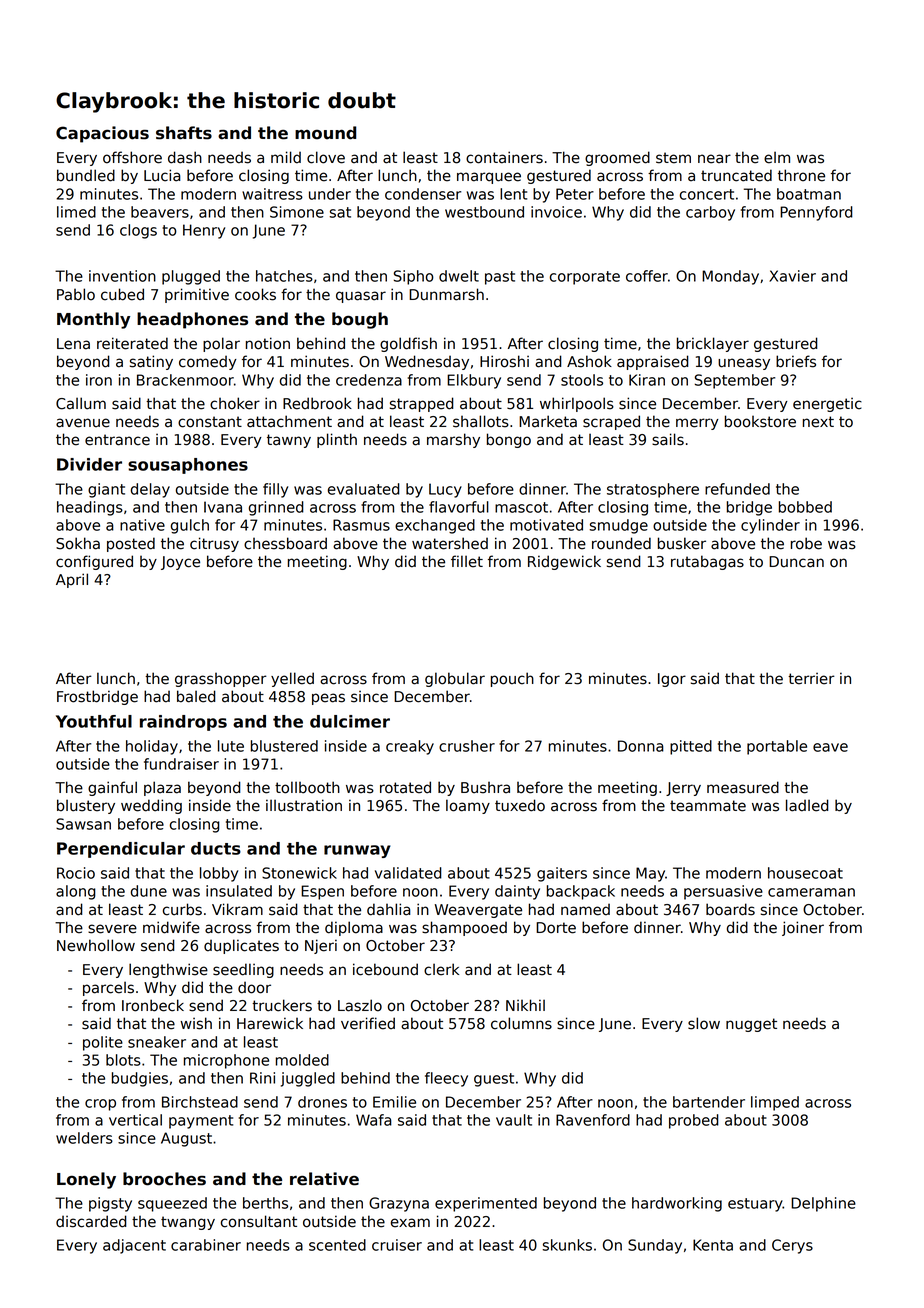  Describe the element at coordinates (337, 1245) in the screenshot. I see `scented` at that location.
